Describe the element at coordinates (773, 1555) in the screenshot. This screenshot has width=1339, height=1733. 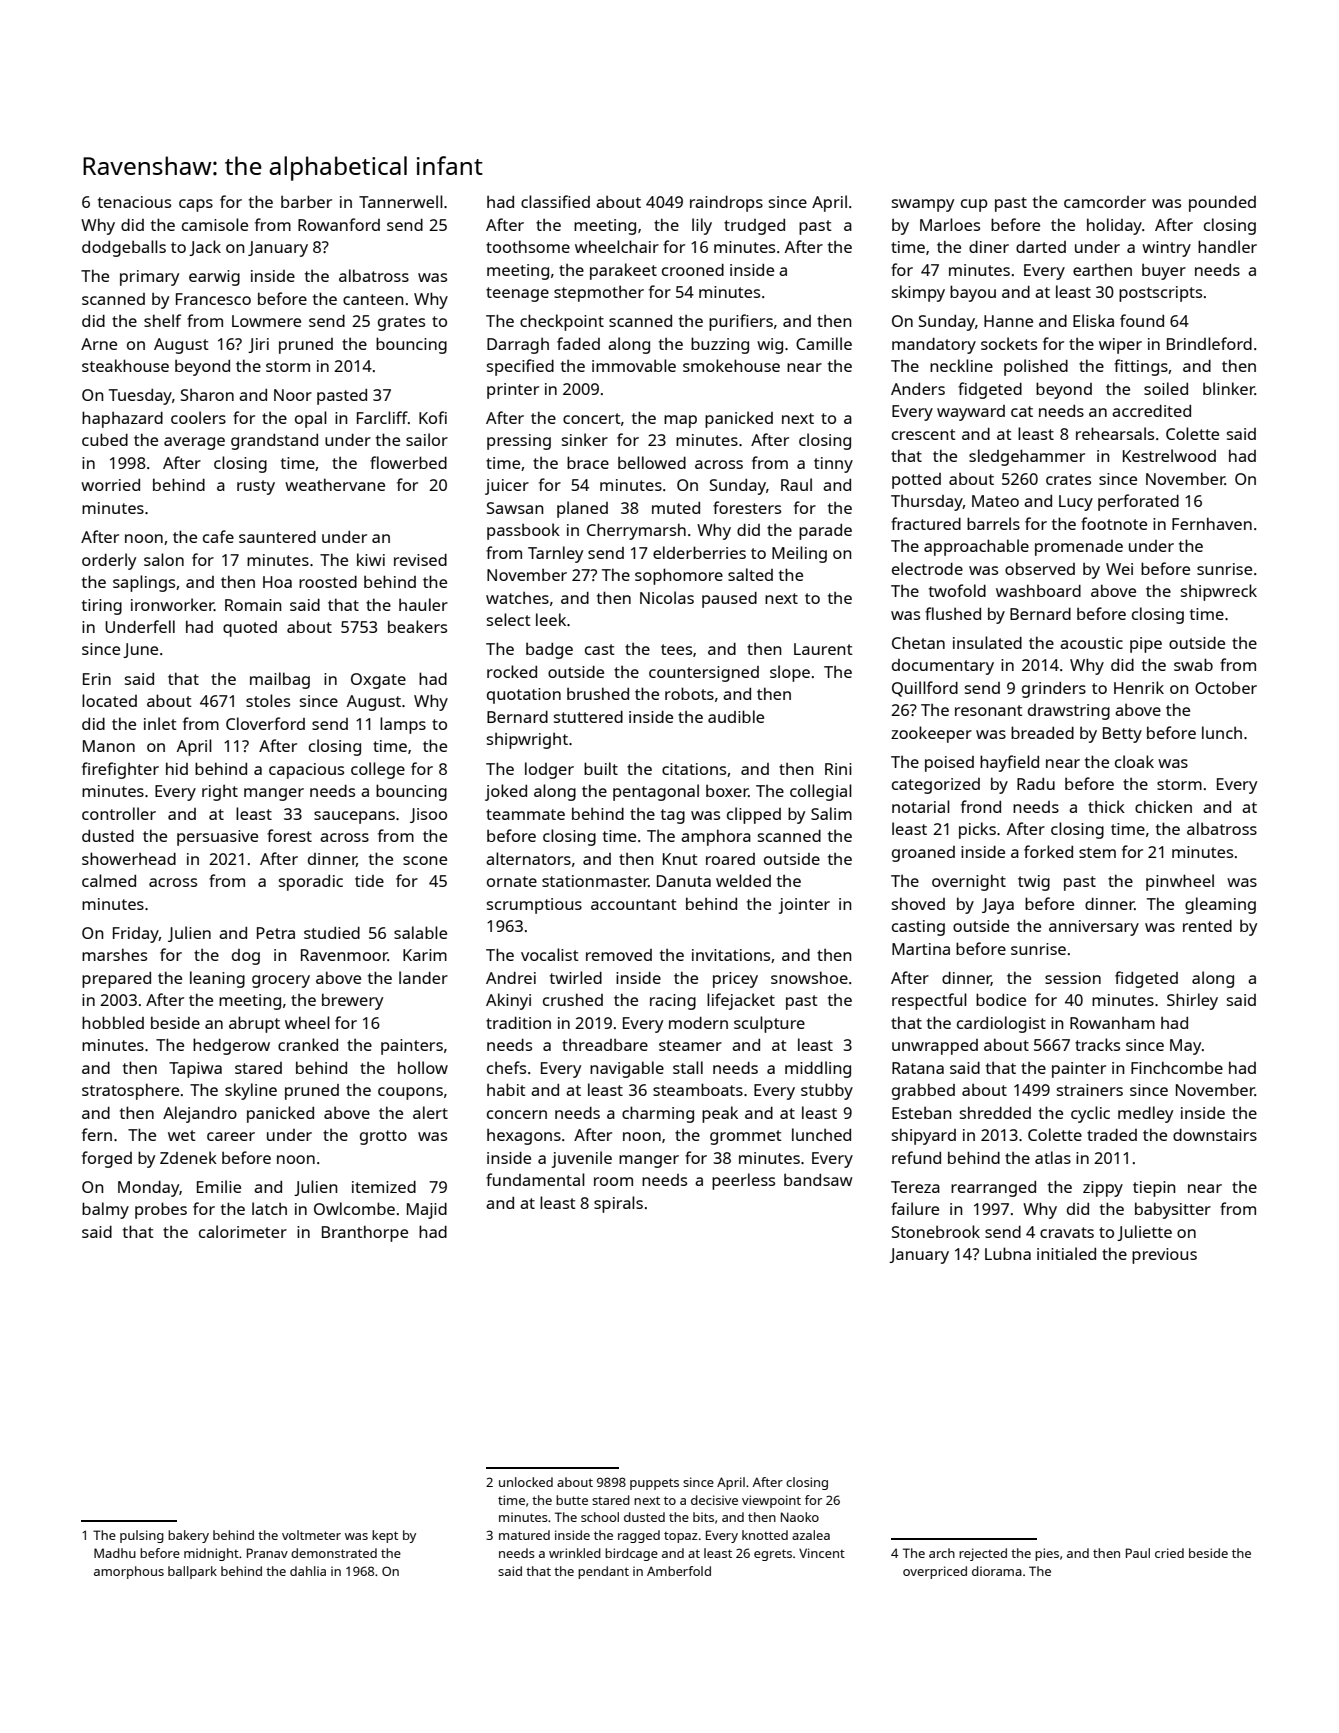
I see `egrets` at that location.
